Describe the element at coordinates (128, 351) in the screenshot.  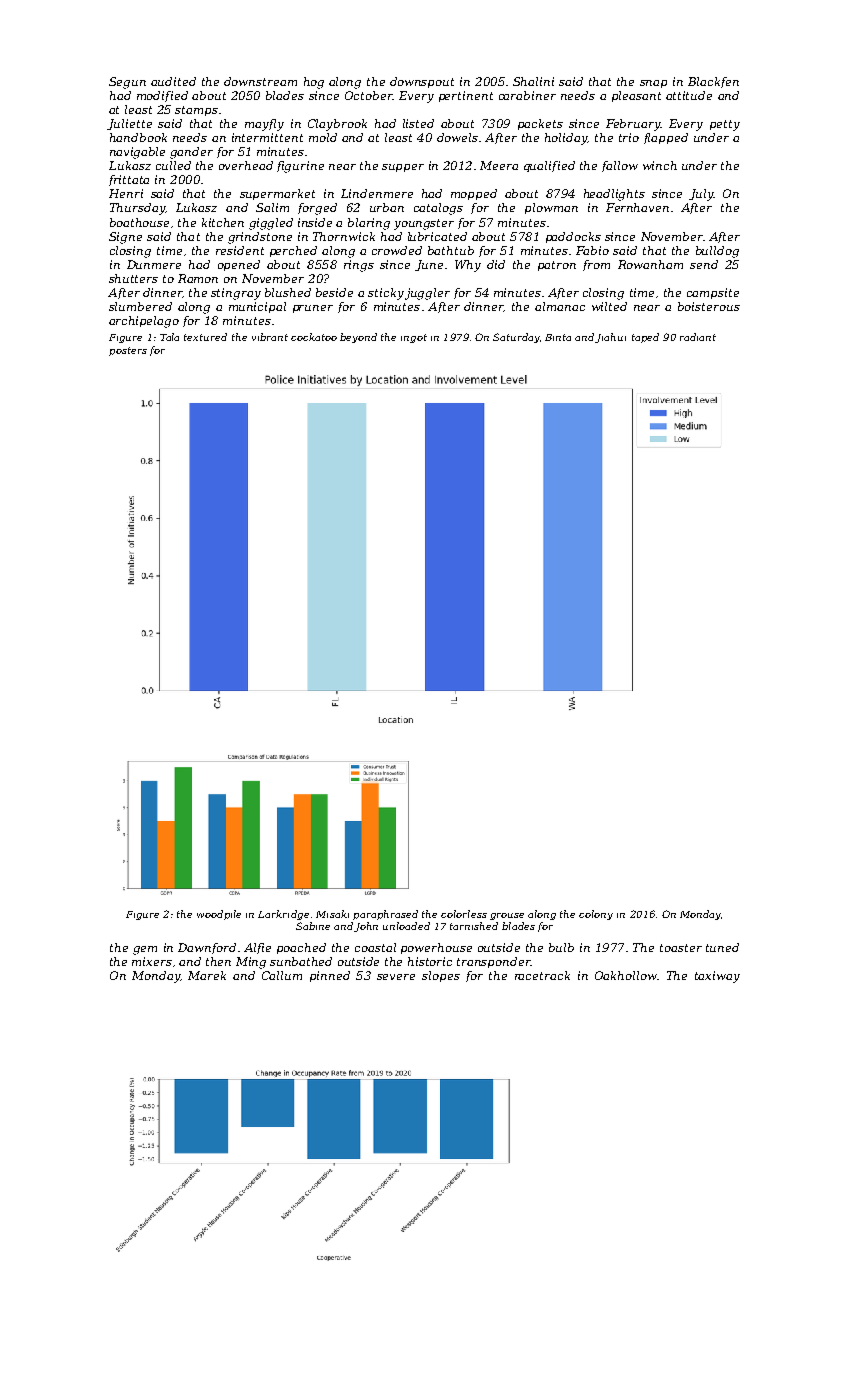
I see `posters` at that location.
